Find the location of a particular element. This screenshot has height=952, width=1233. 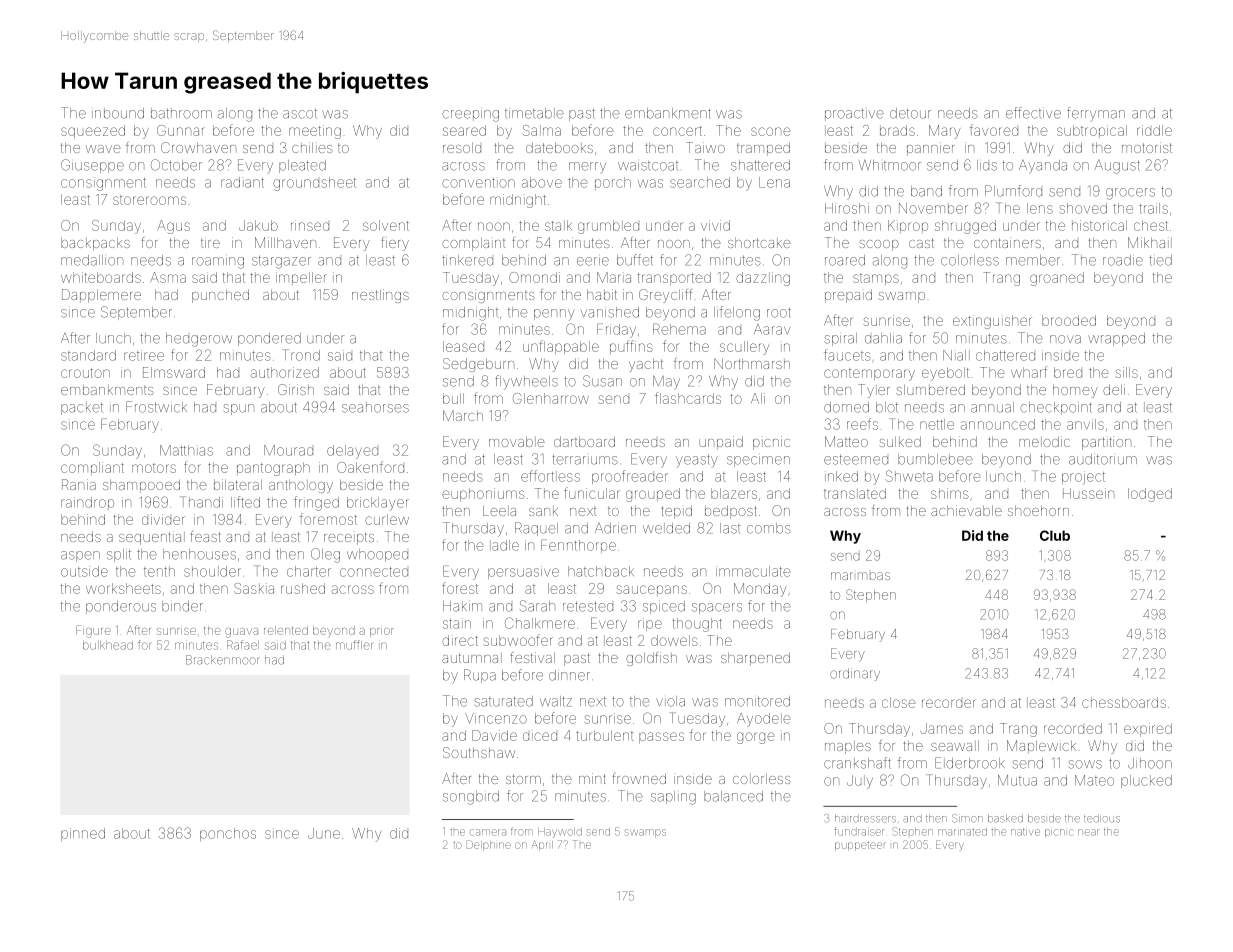

Dapplemere is located at coordinates (101, 296).
